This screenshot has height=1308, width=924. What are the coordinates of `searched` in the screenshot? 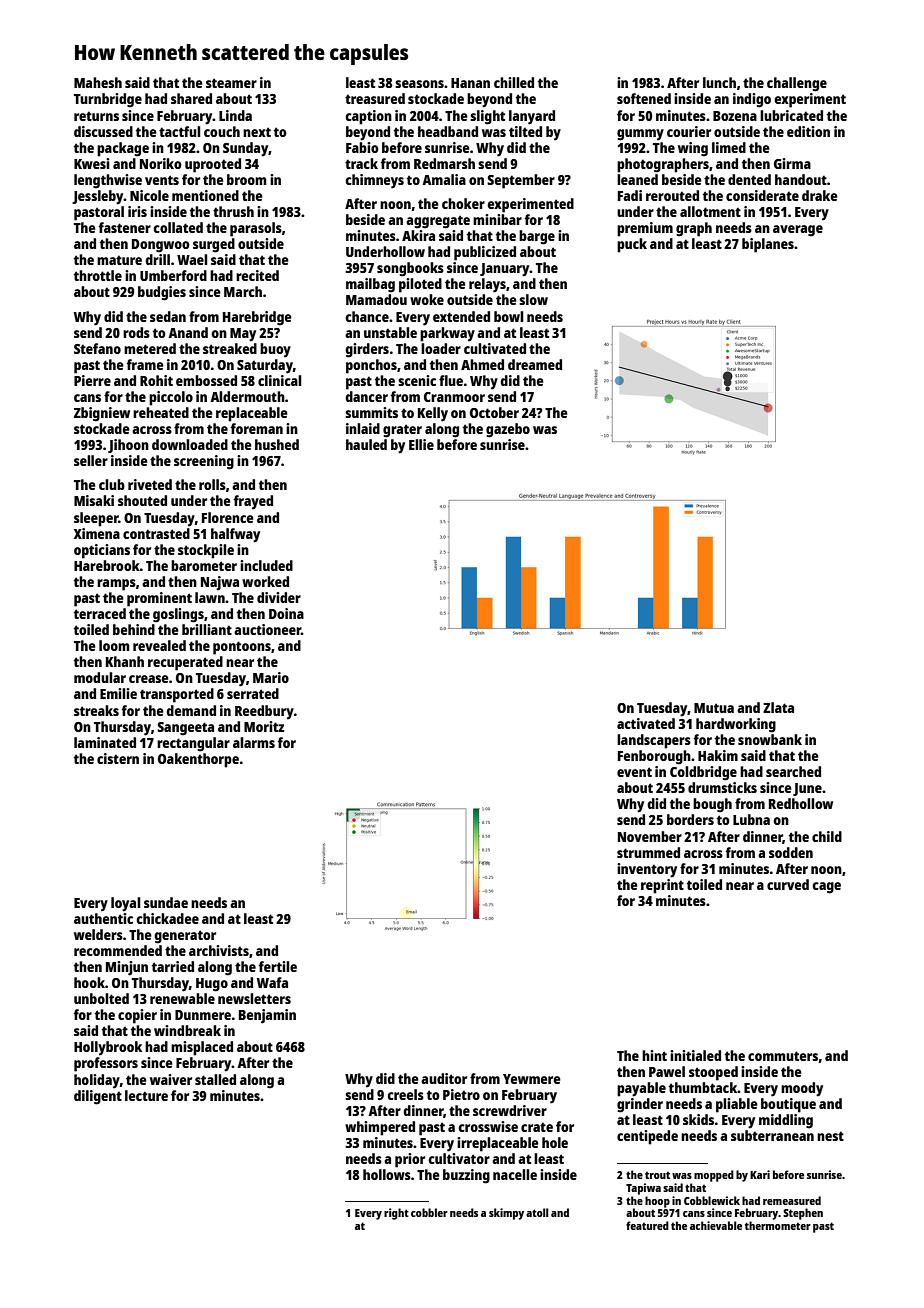 It's located at (793, 771).
